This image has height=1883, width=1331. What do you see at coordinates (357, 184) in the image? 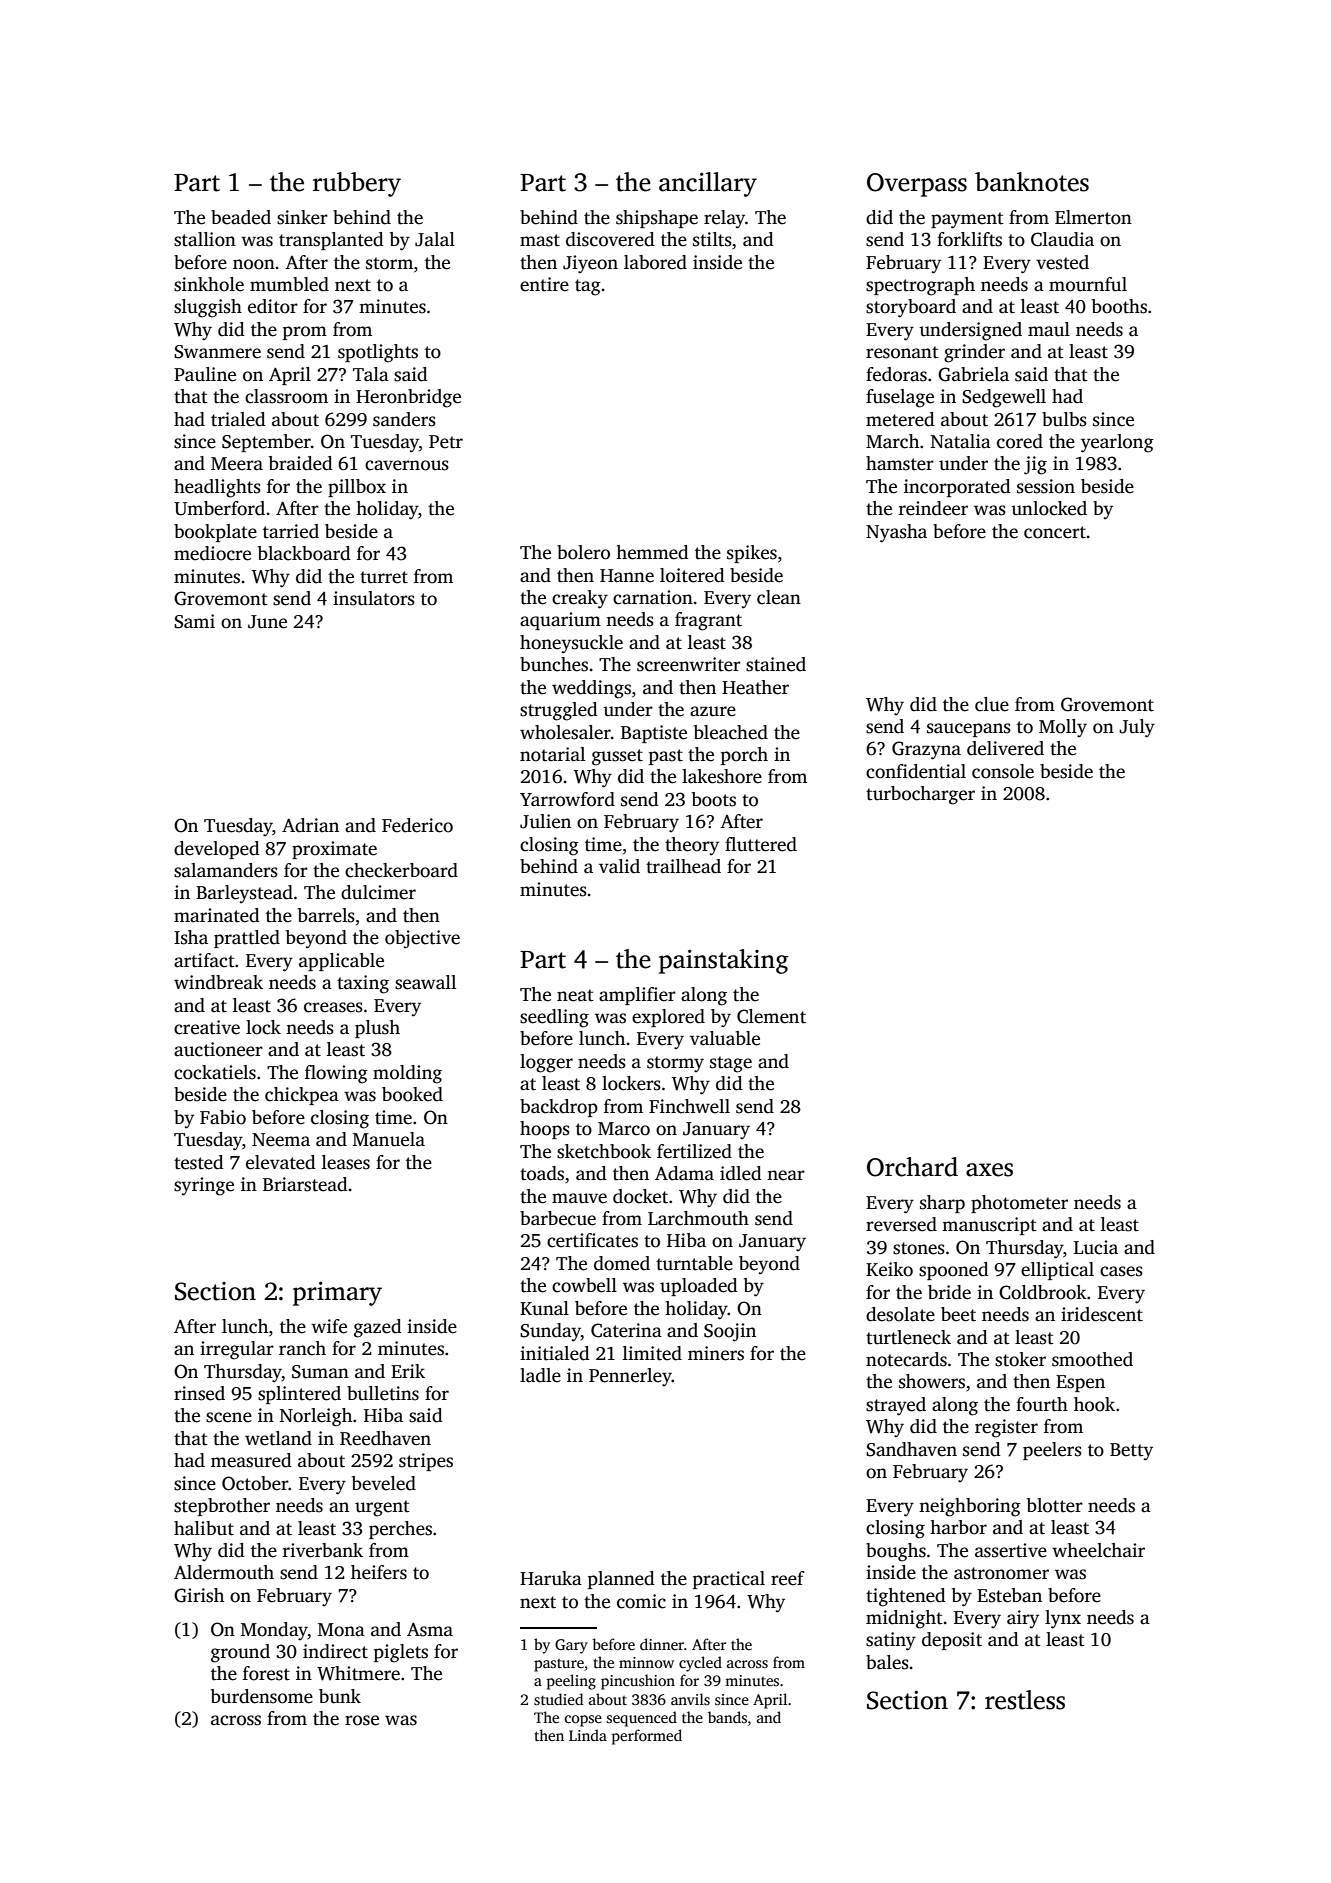
I see `rubbery` at bounding box center [357, 184].
